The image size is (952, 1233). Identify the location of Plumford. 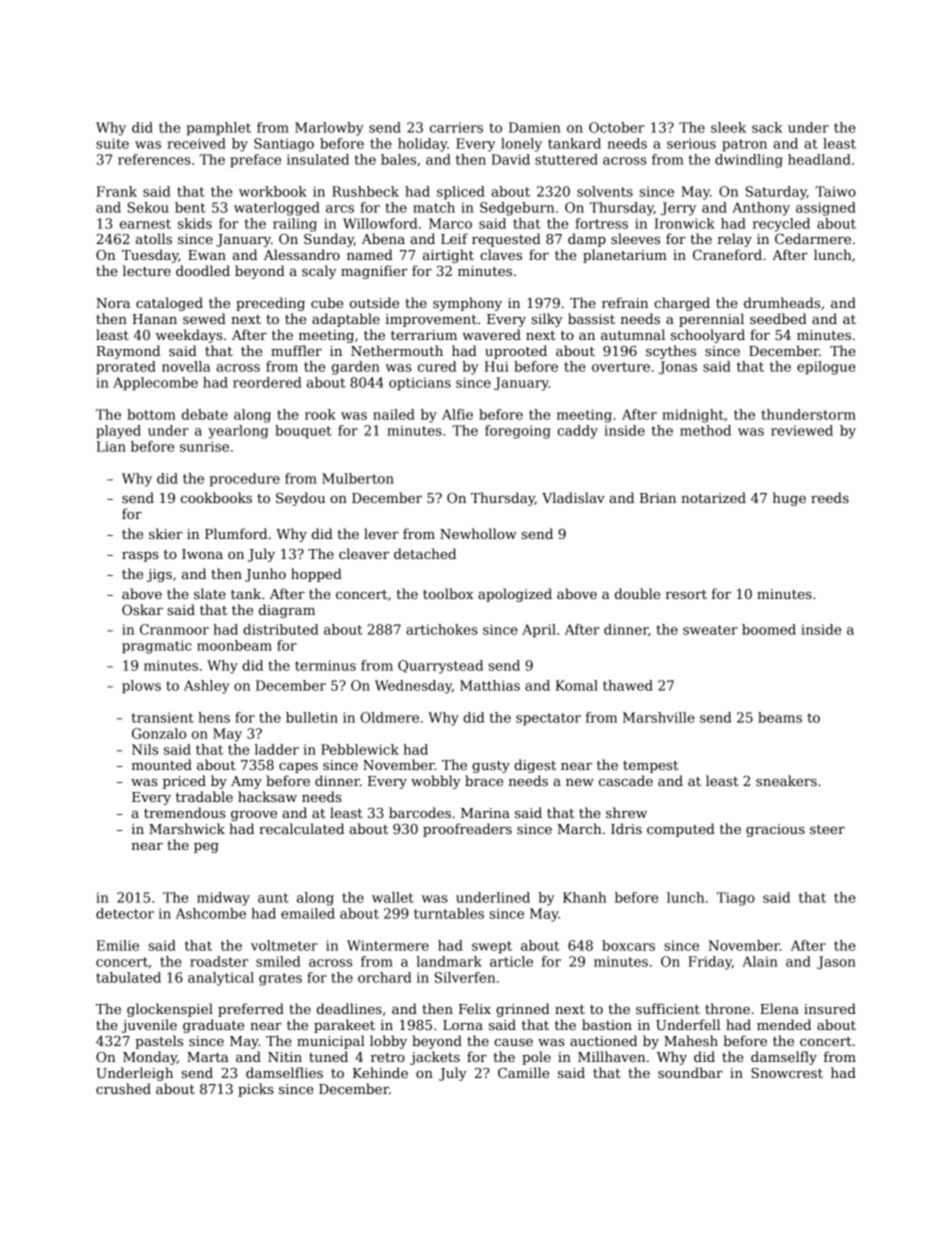
(236, 533).
